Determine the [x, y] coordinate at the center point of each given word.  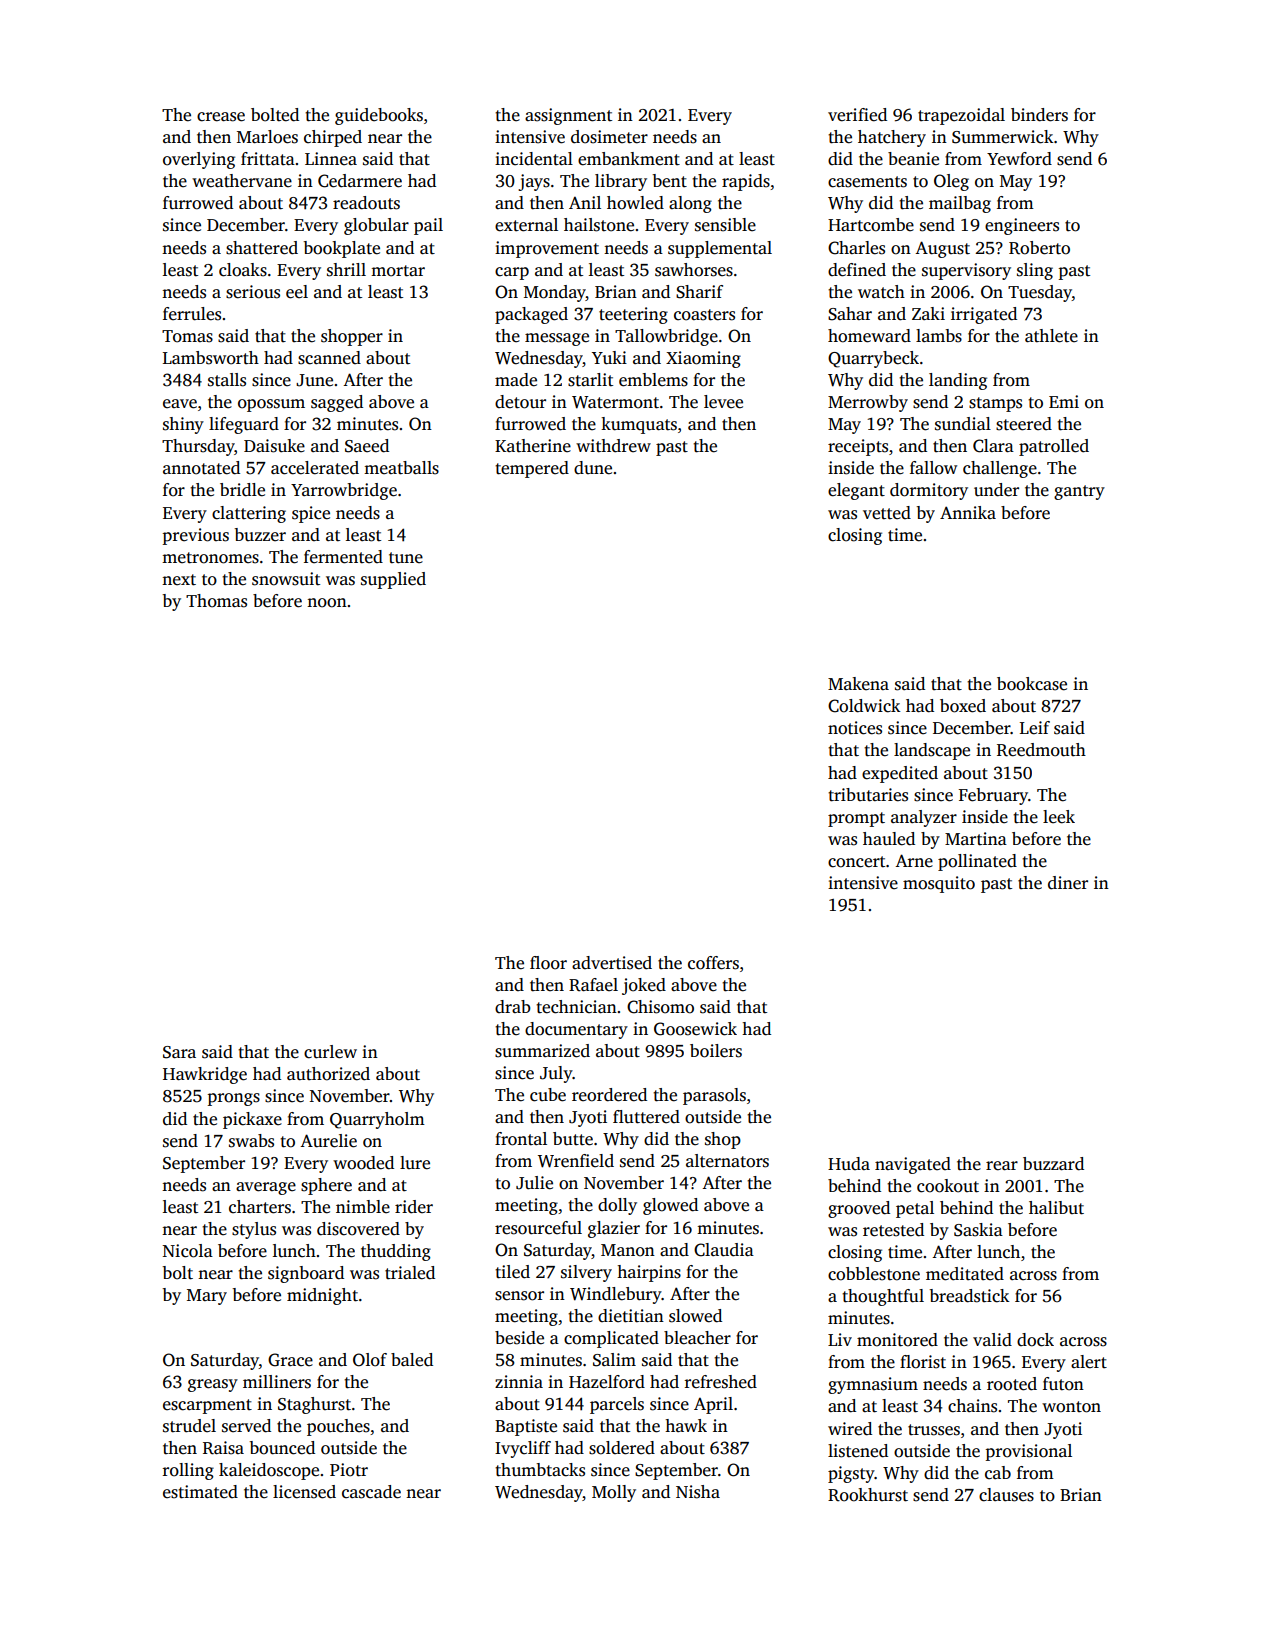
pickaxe [252, 1120]
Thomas [216, 601]
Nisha [698, 1492]
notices [855, 728]
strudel [189, 1426]
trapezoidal [961, 116]
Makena [858, 684]
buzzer [260, 535]
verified [857, 115]
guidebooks [379, 116]
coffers [713, 963]
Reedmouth [1041, 750]
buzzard [1053, 1164]
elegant [856, 491]
